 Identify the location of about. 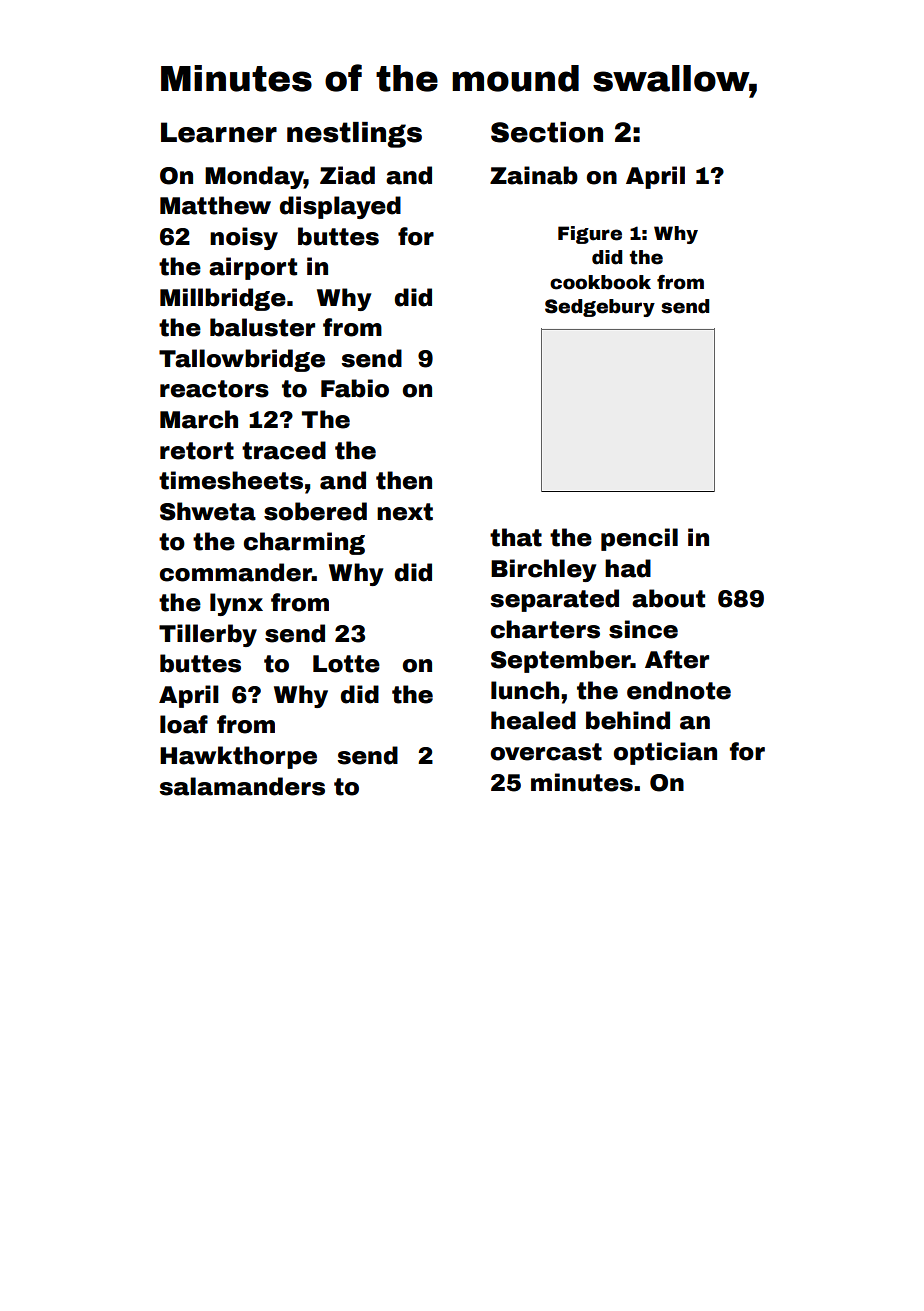
(668, 598).
